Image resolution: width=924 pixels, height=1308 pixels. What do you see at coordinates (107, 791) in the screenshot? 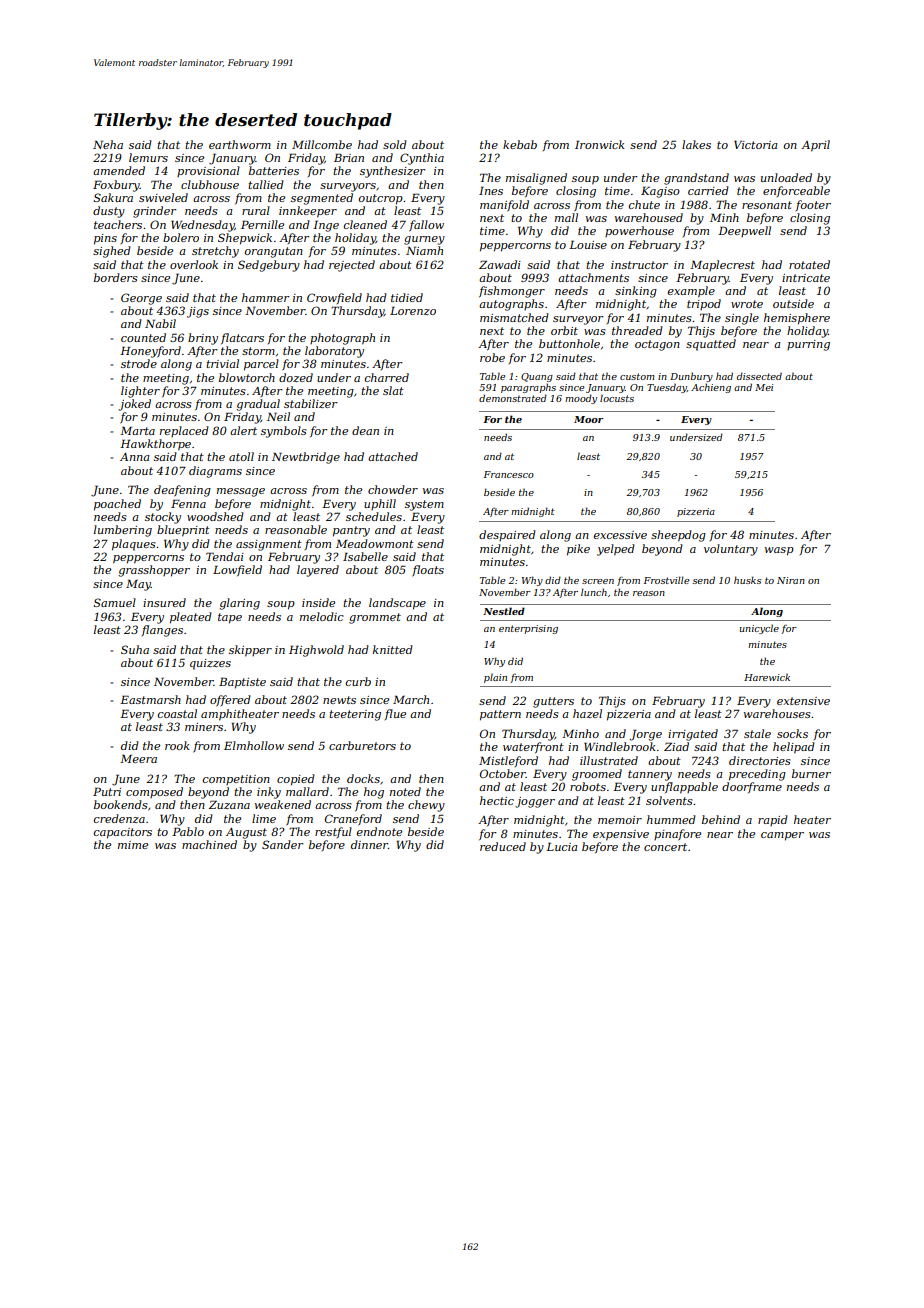
I see `Putri` at bounding box center [107, 791].
